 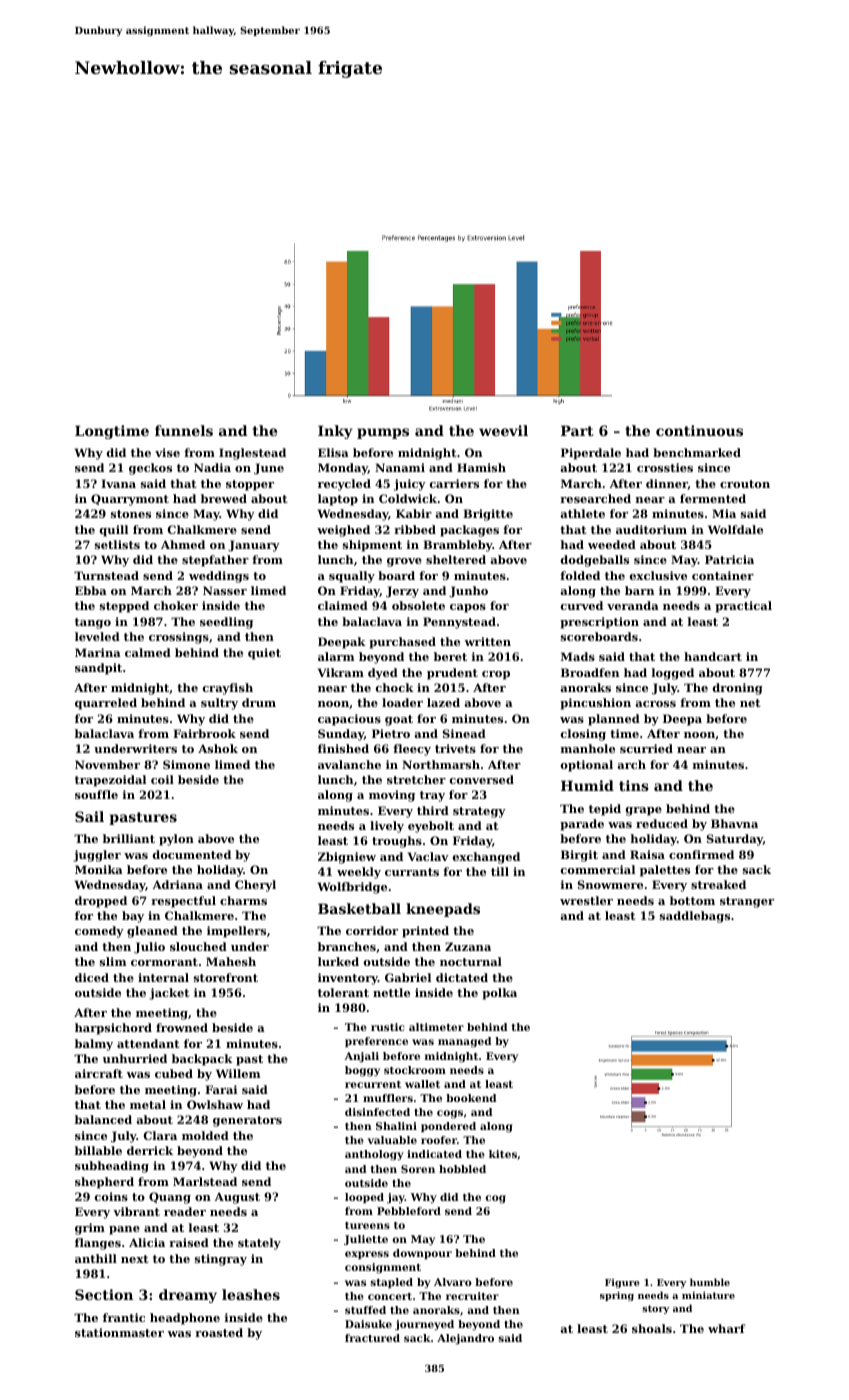 I want to click on wharf, so click(x=726, y=1328).
